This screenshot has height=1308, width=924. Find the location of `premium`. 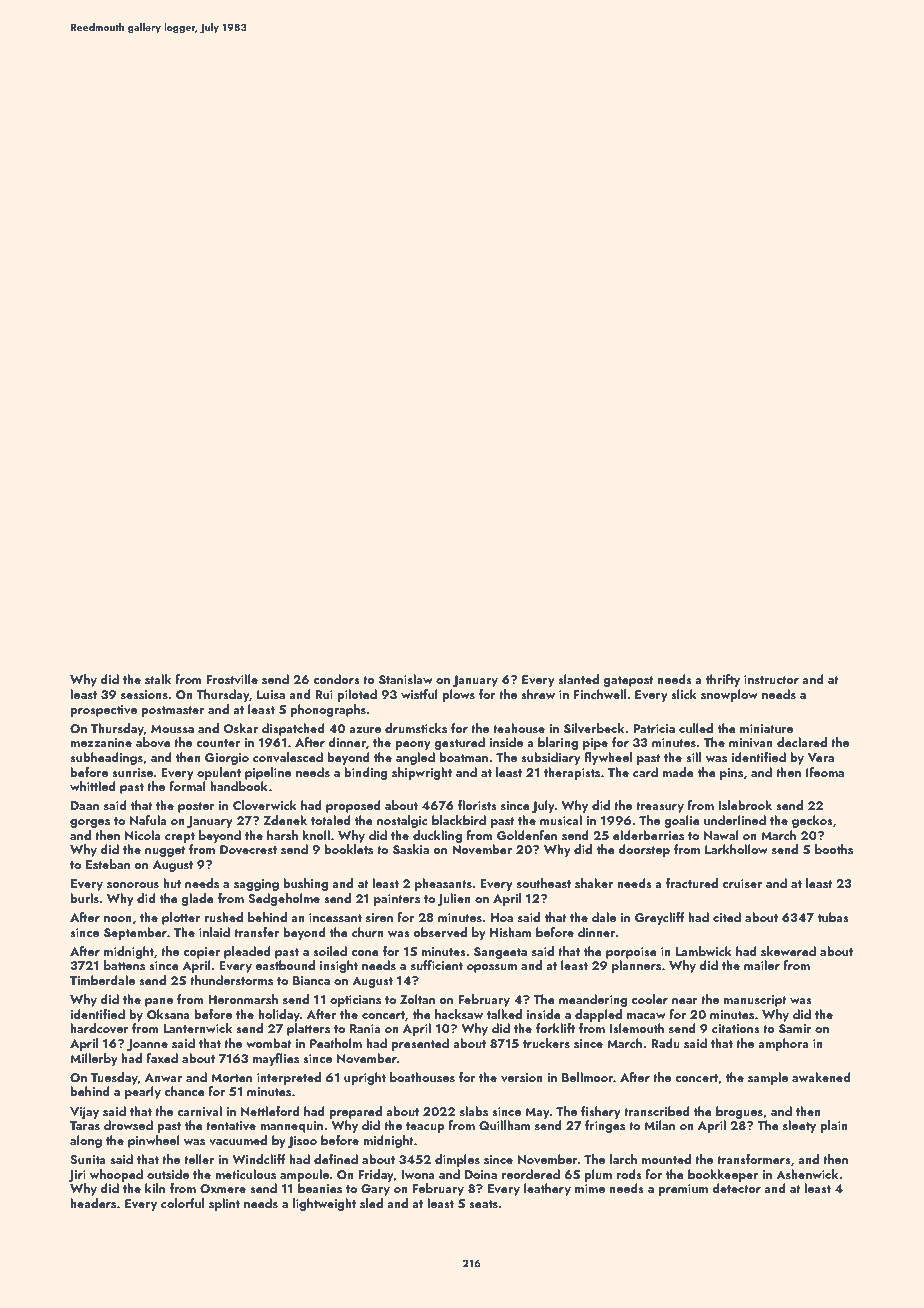

premium is located at coordinates (683, 1190).
